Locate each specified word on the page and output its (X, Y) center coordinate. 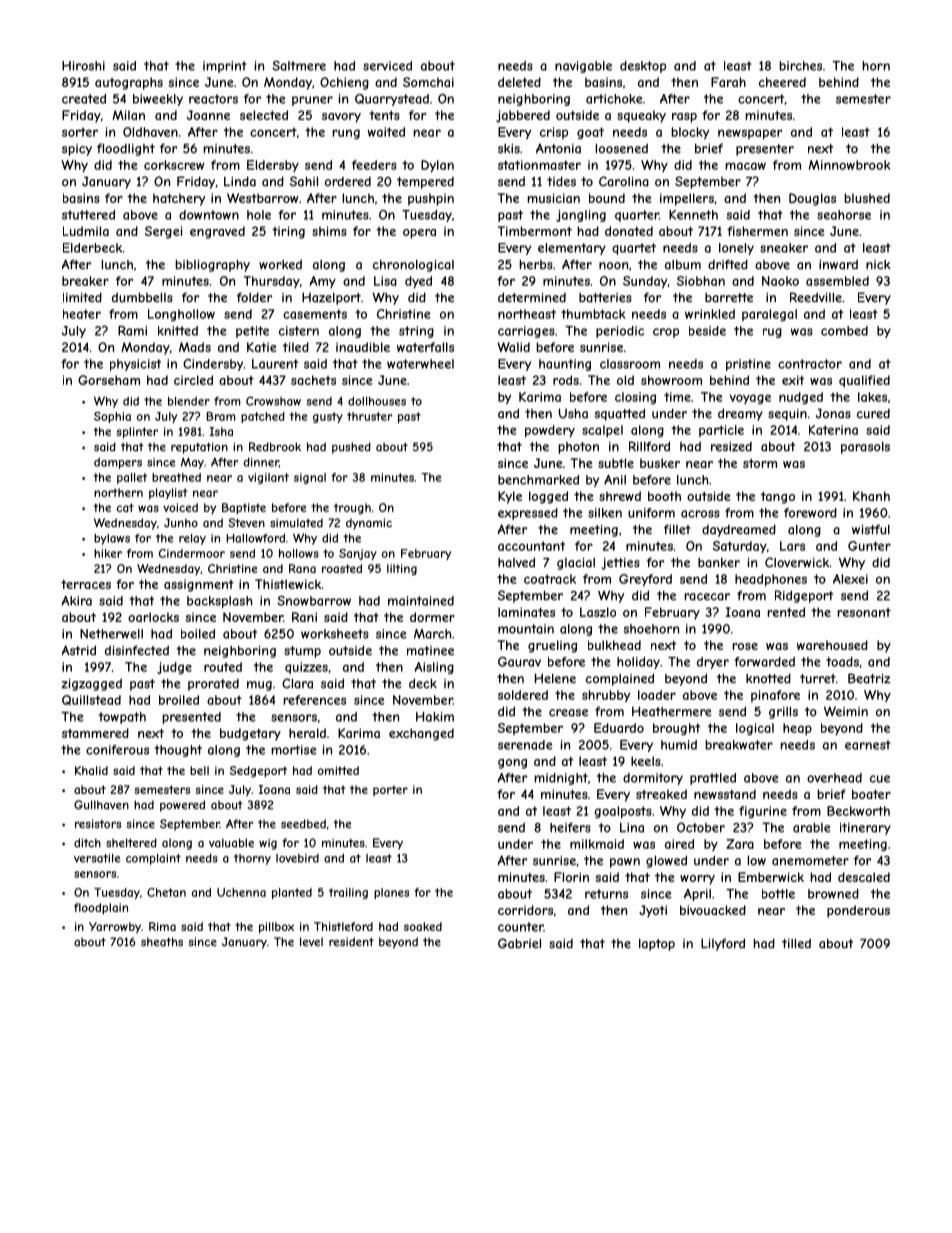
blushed (867, 198)
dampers (118, 463)
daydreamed (739, 530)
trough (352, 509)
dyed (418, 282)
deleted (519, 82)
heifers (570, 827)
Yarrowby (115, 927)
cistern (299, 331)
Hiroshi (83, 66)
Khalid (91, 770)
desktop (643, 67)
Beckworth (858, 811)
